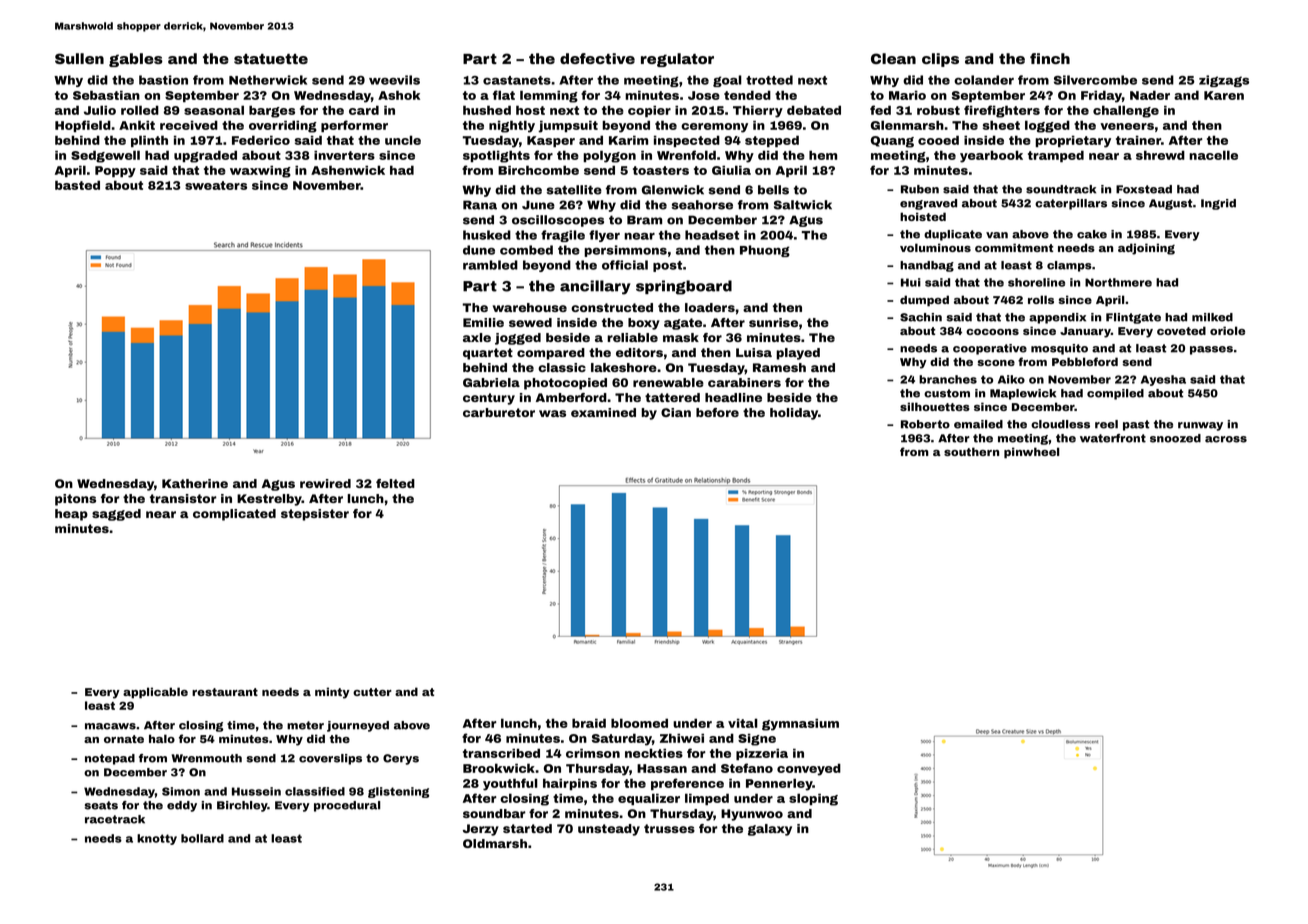  Describe the element at coordinates (773, 322) in the document. I see `sunrise` at that location.
